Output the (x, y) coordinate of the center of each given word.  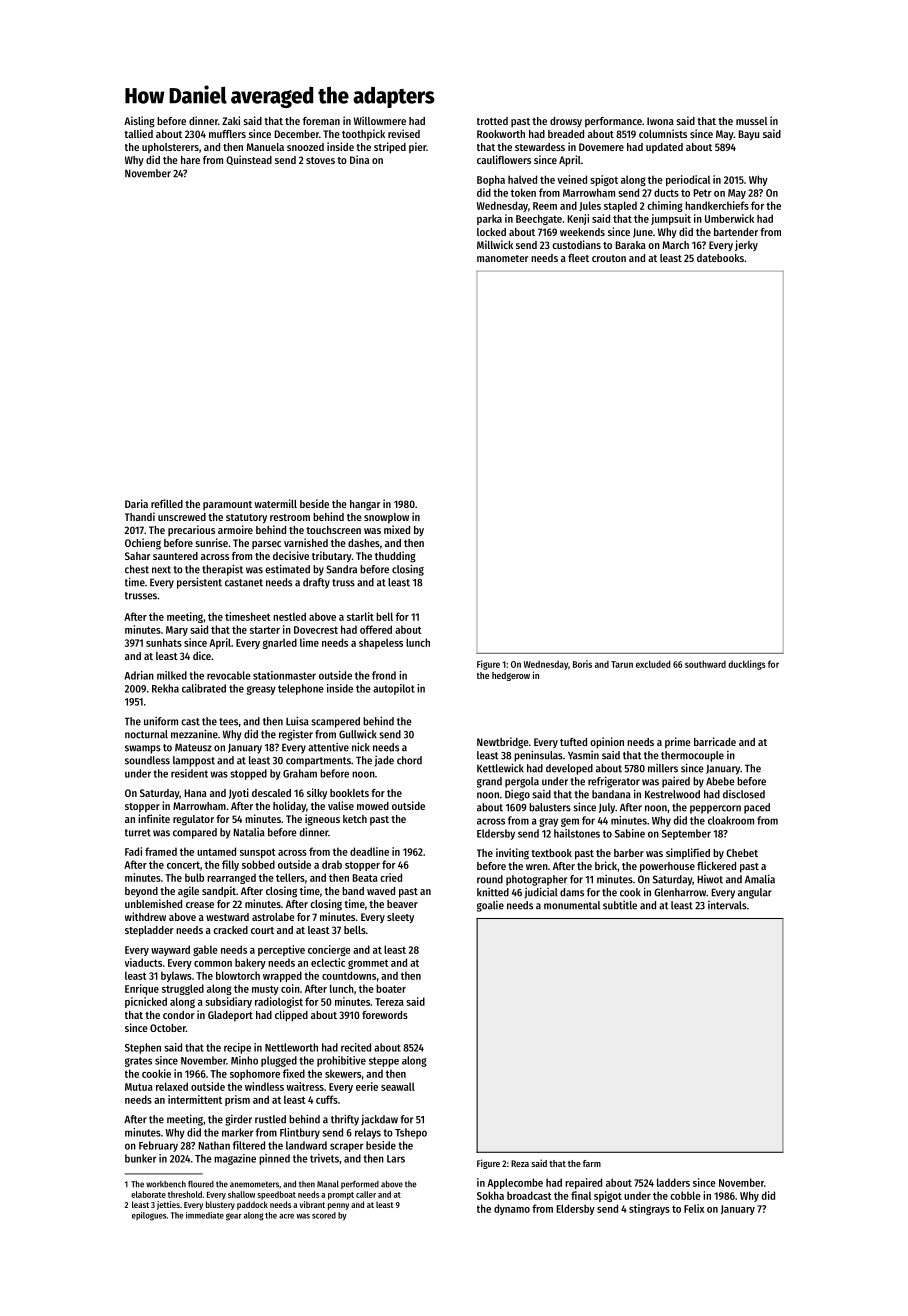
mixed (397, 529)
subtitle (620, 905)
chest (137, 569)
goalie (490, 906)
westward (227, 917)
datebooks (720, 258)
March (676, 245)
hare (190, 160)
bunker (140, 1158)
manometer (503, 258)
